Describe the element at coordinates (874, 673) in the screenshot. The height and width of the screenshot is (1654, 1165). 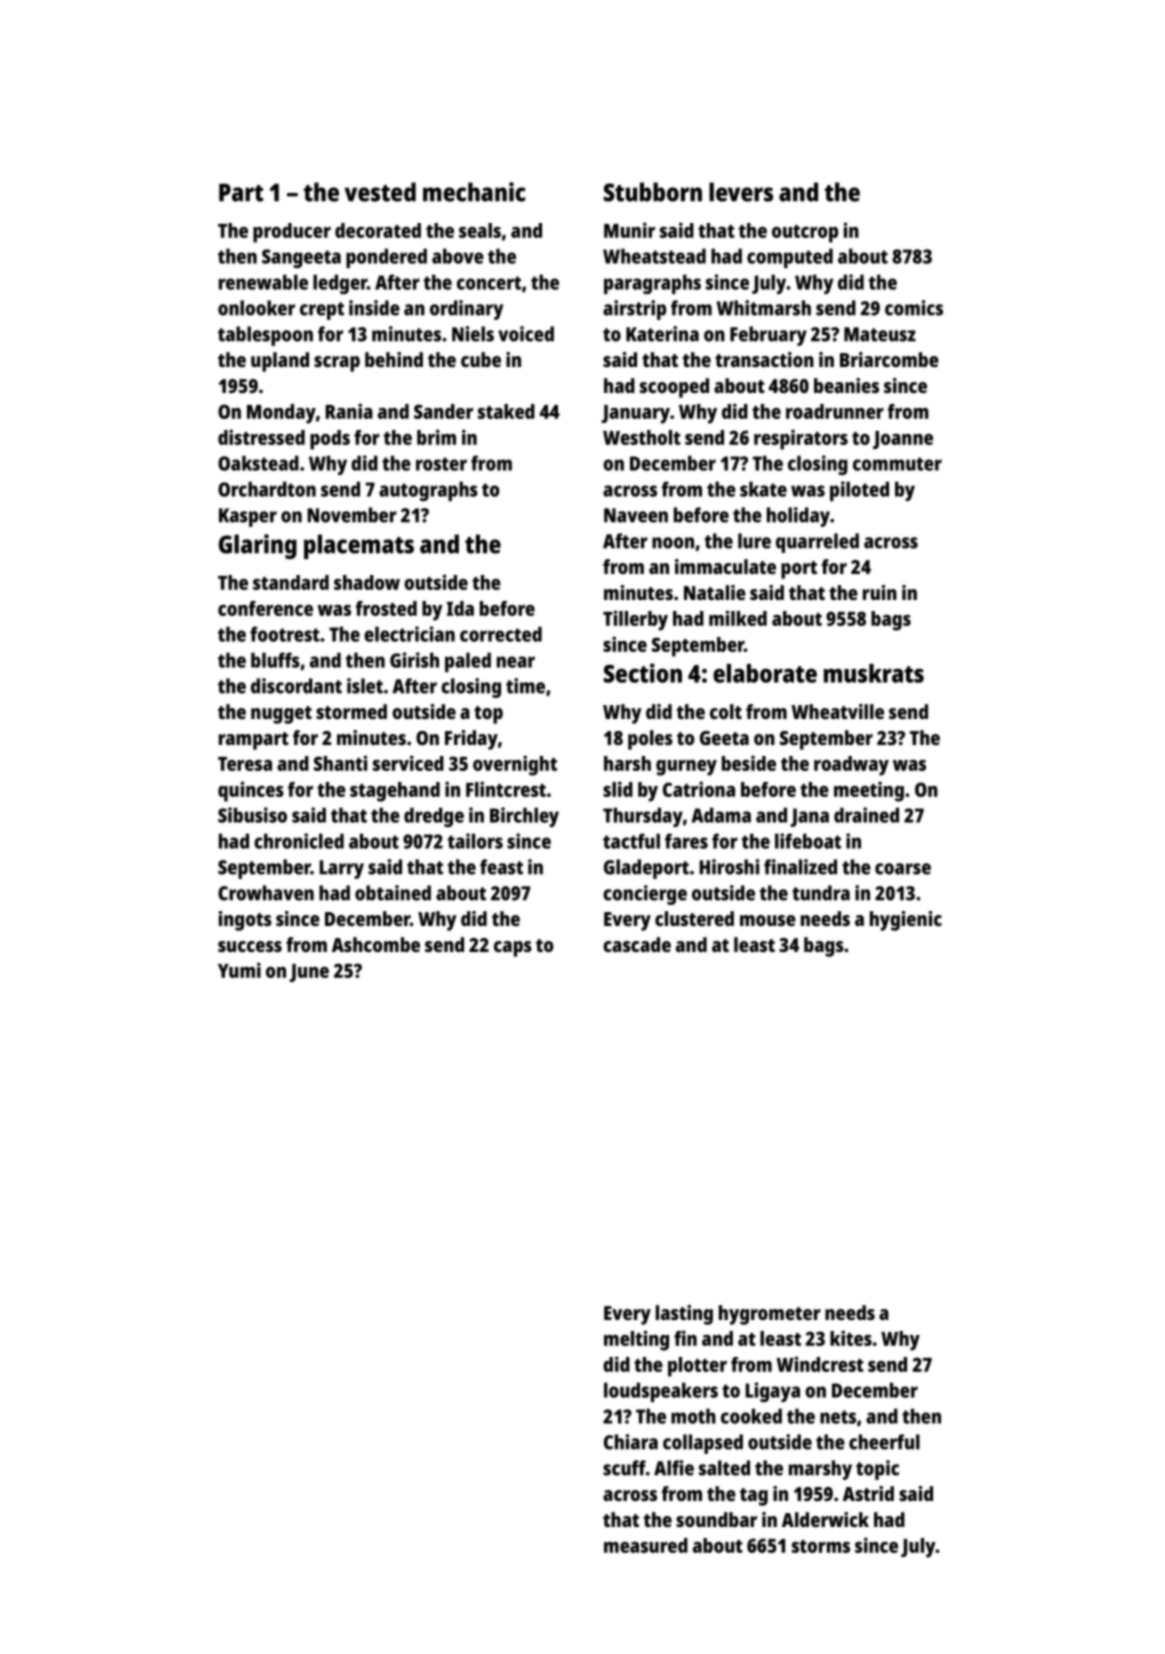
I see `muskrats` at that location.
